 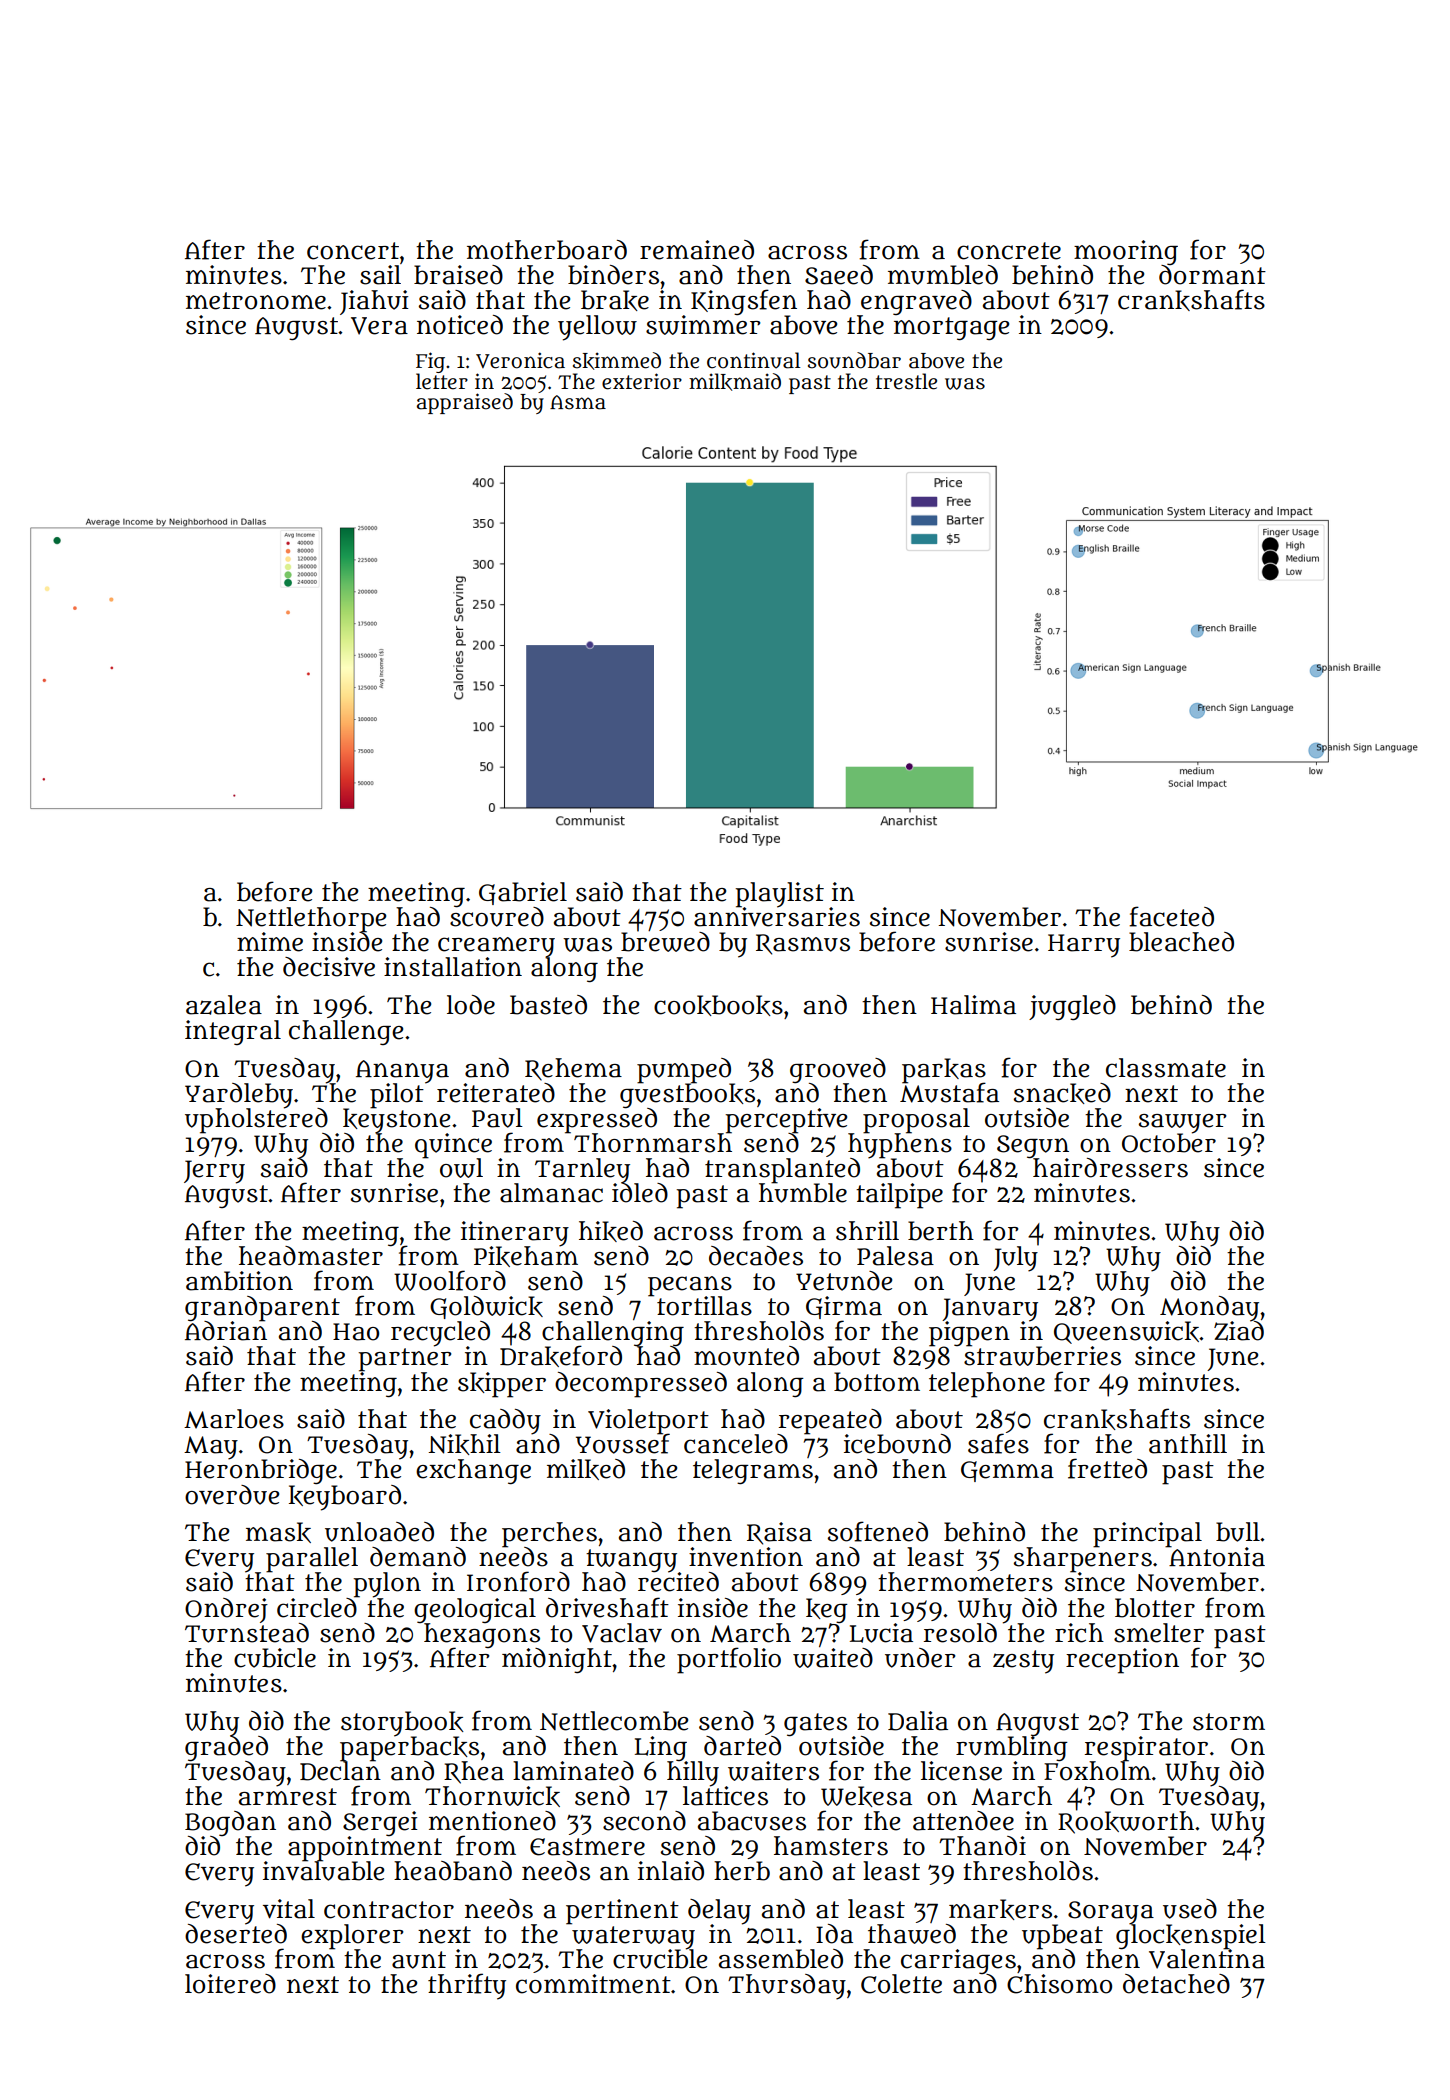 What do you see at coordinates (402, 1723) in the image?
I see `storybook` at bounding box center [402, 1723].
